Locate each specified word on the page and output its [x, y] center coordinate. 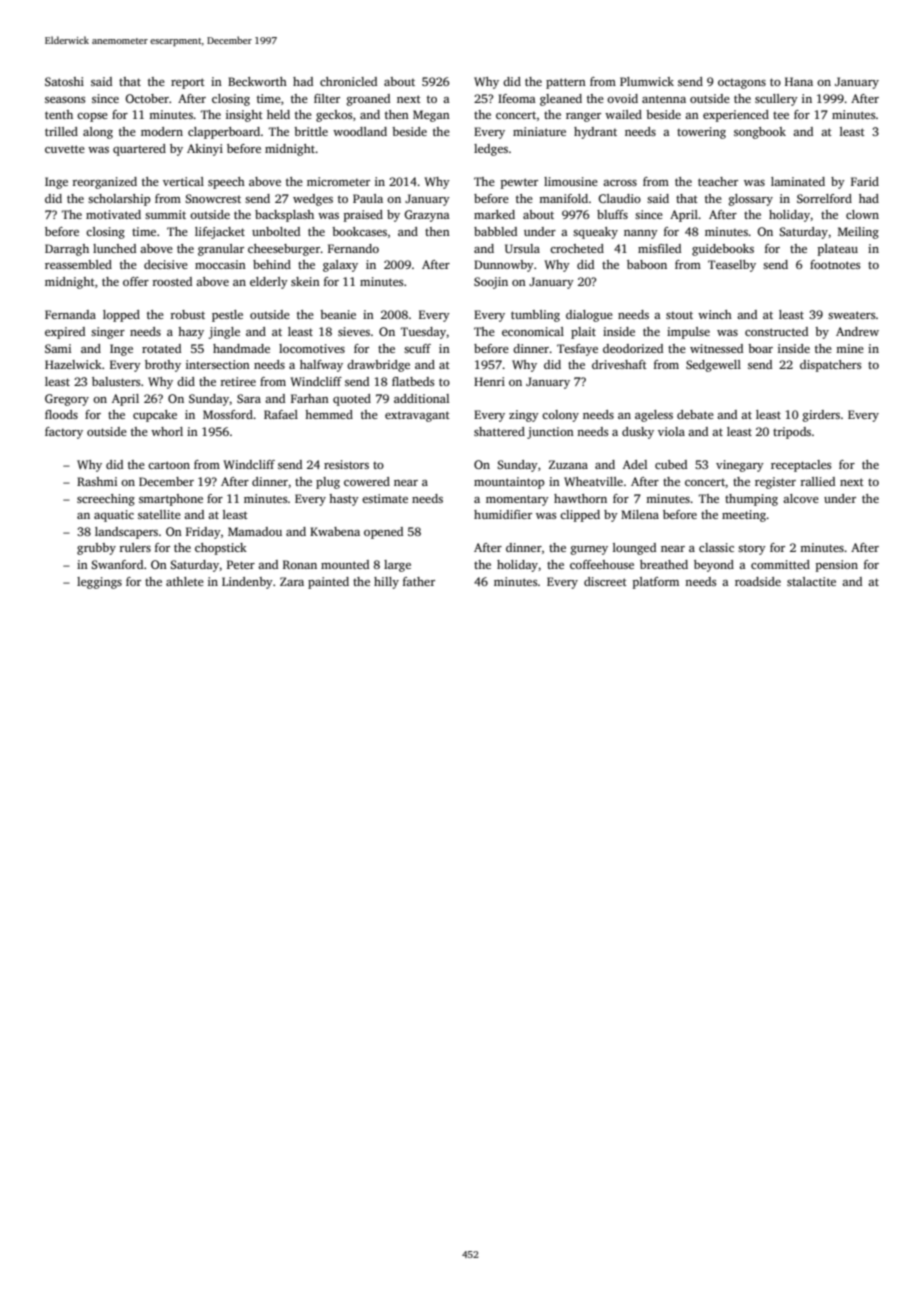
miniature [539, 131]
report [188, 83]
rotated [161, 348]
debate [695, 414]
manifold [563, 198]
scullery [776, 100]
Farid [865, 181]
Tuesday [423, 333]
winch [715, 314]
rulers [135, 547]
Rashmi [97, 481]
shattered [499, 431]
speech [226, 183]
